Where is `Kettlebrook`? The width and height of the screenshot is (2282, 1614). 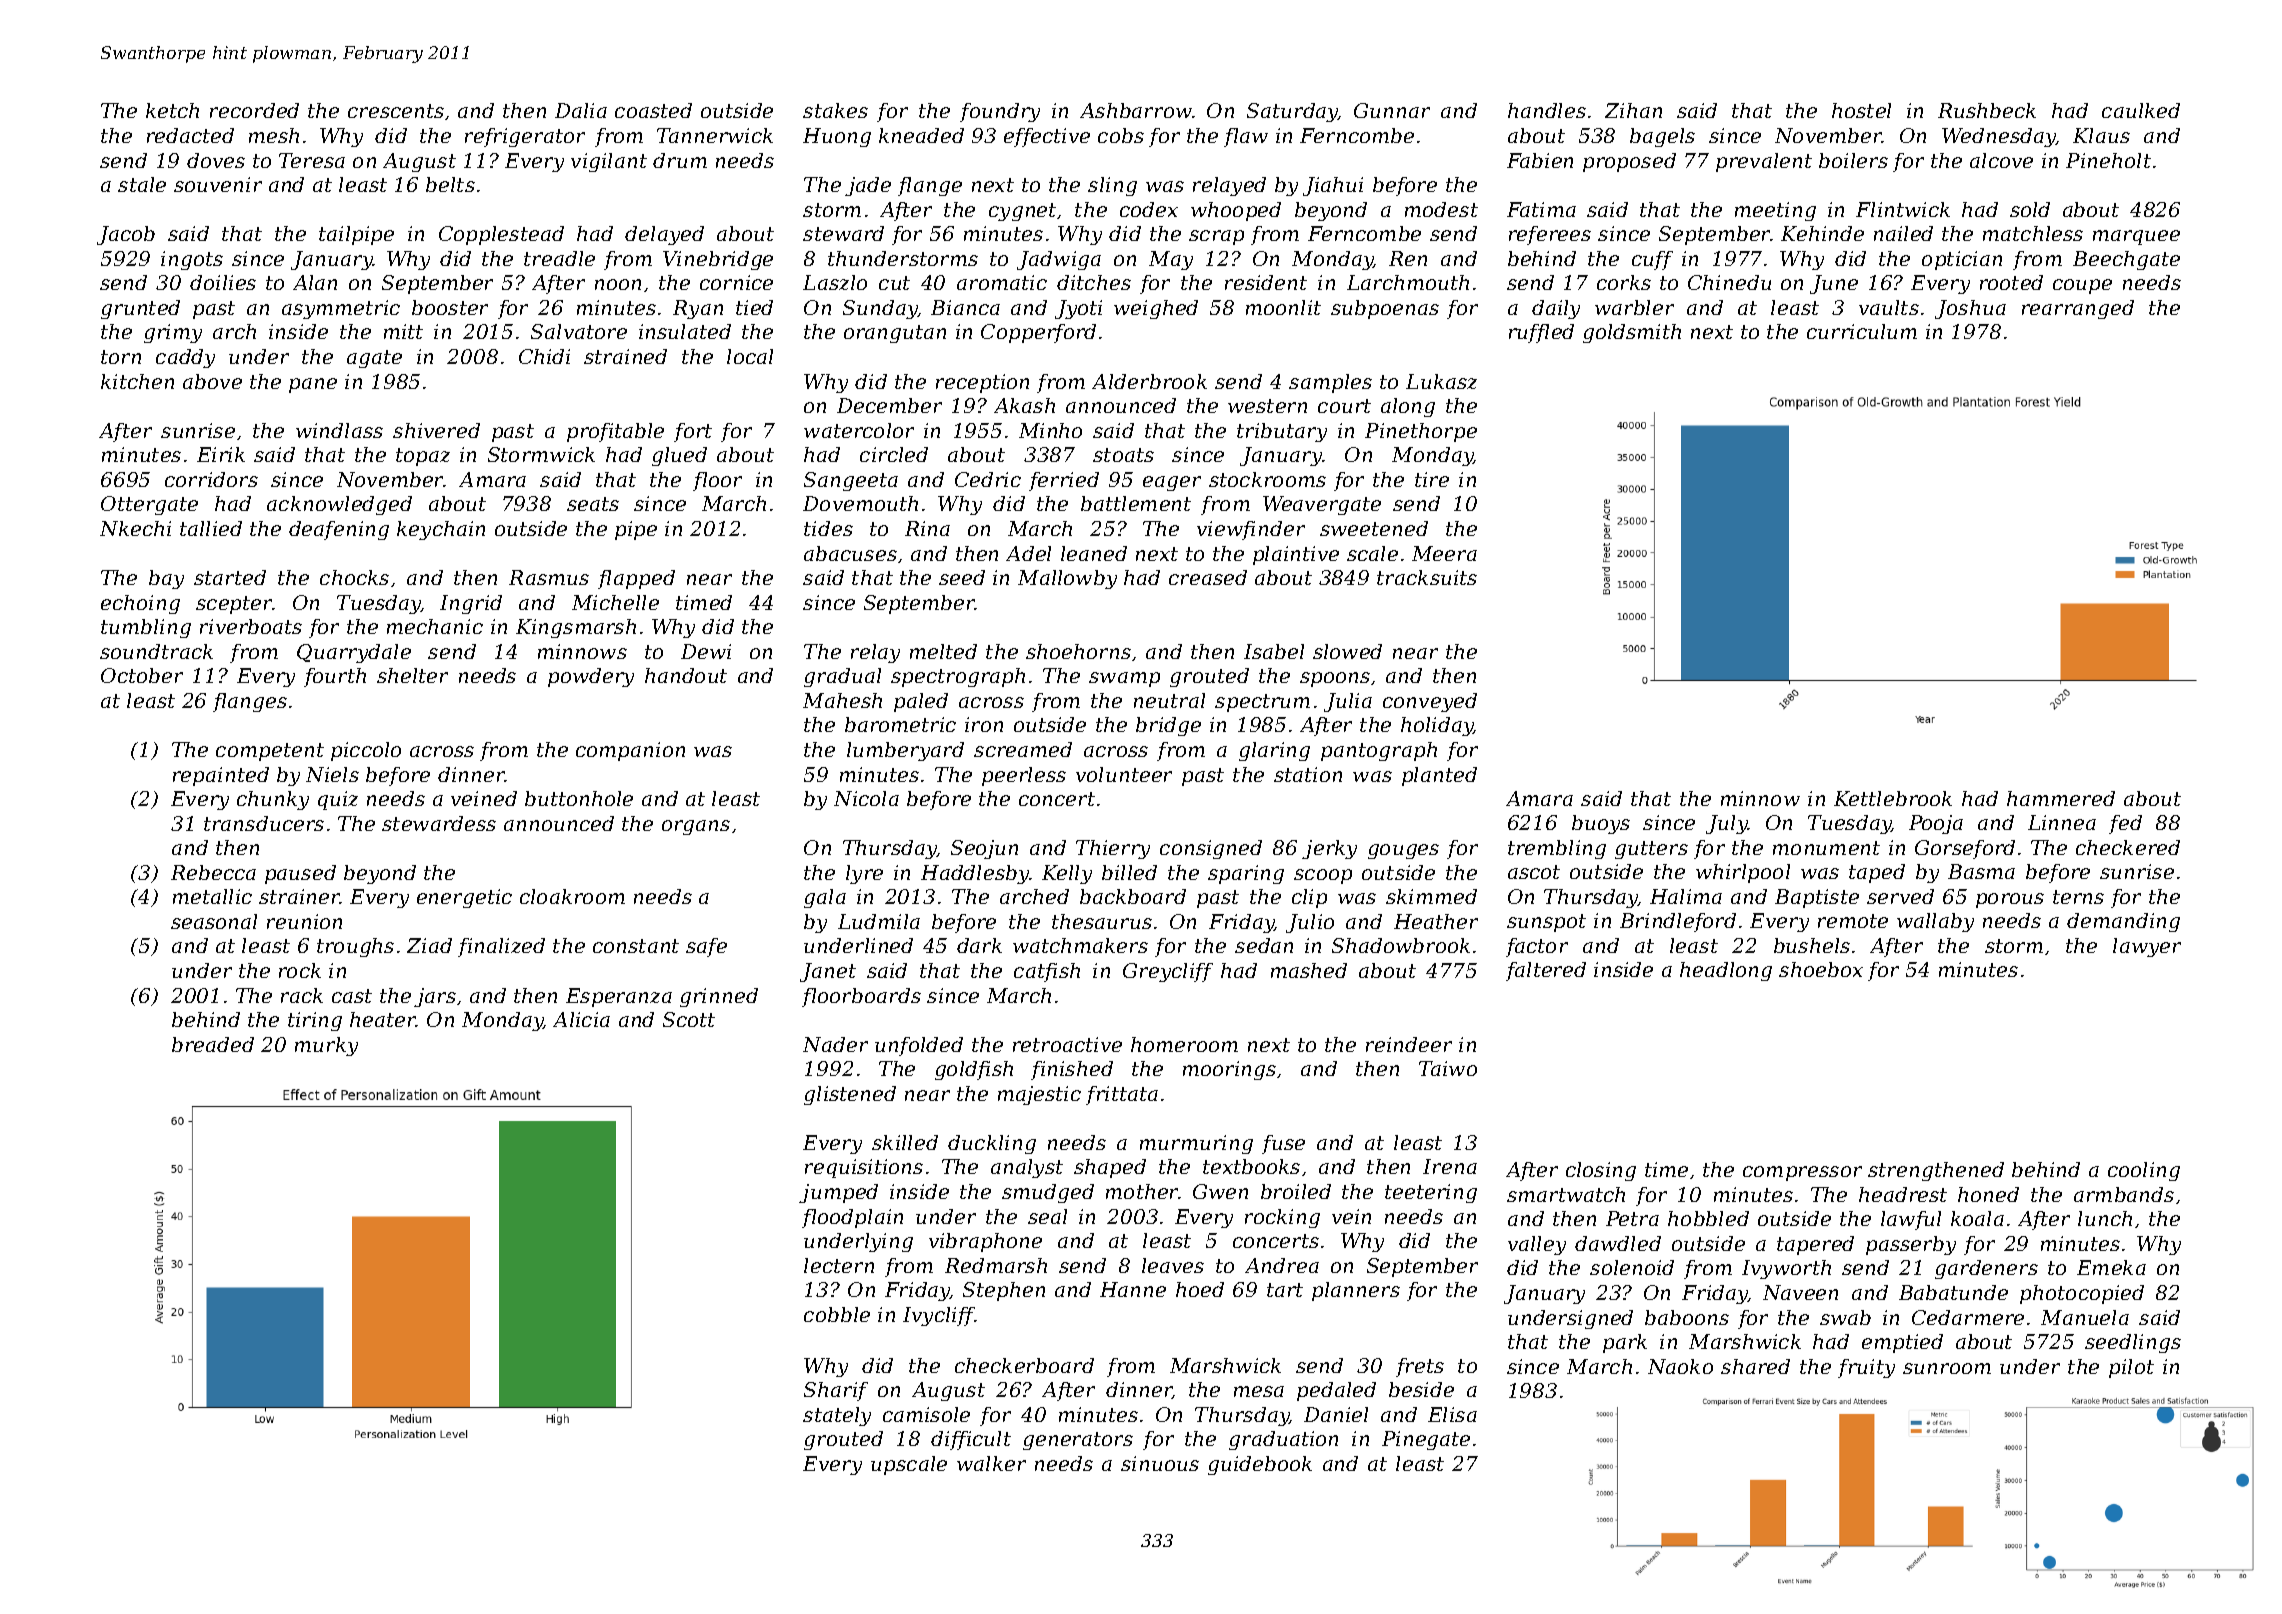
Kettlebrook is located at coordinates (1893, 798).
